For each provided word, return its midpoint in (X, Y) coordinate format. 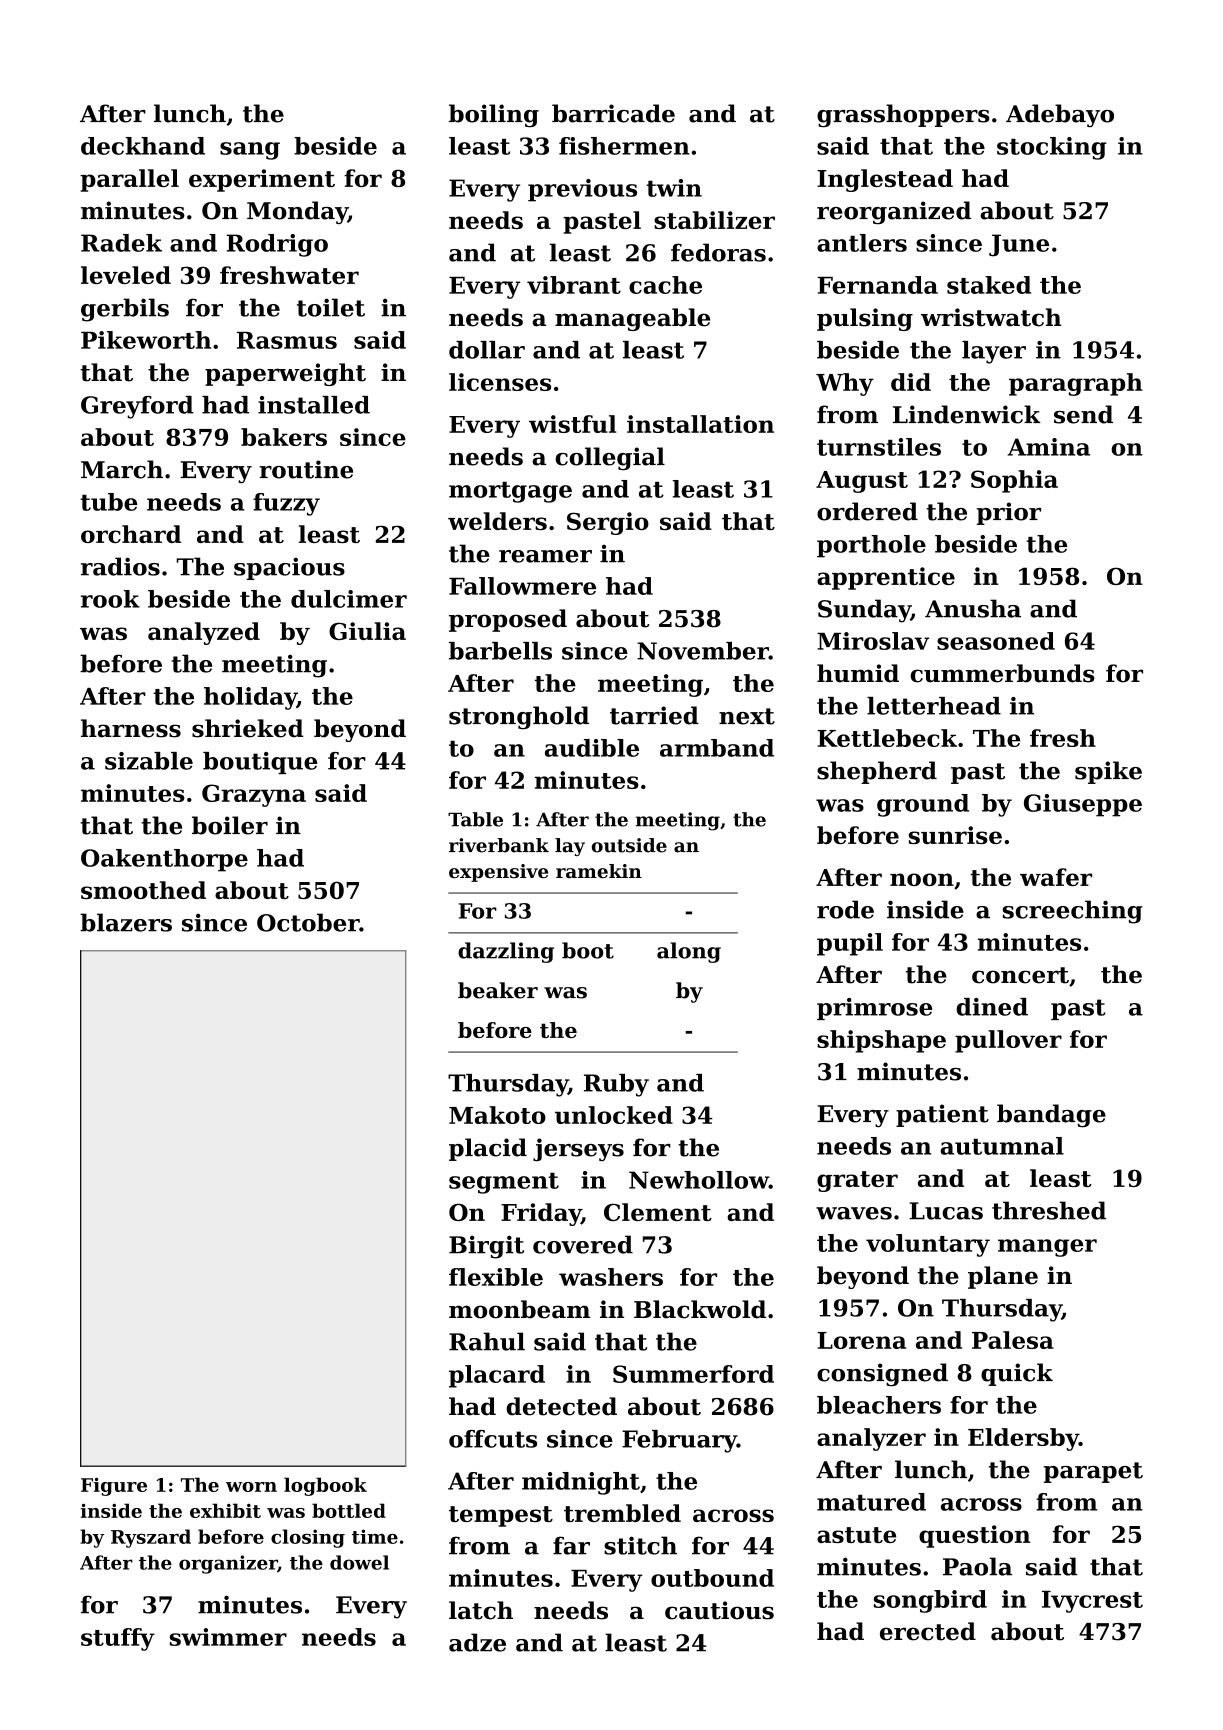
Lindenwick (967, 414)
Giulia (367, 631)
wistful (572, 424)
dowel (359, 1562)
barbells (500, 651)
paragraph (1076, 384)
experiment (262, 180)
